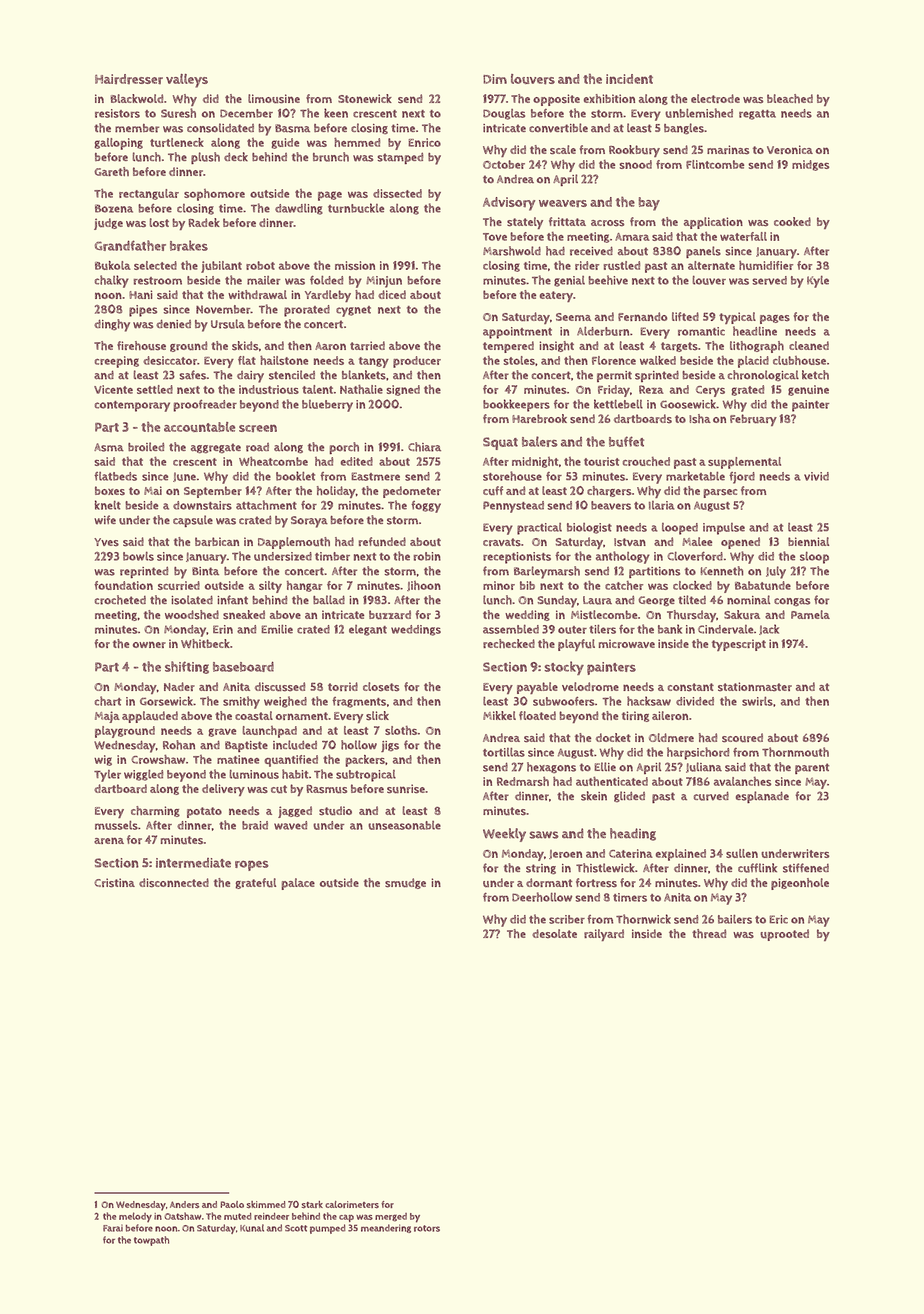 The height and width of the page is (1314, 924). What do you see at coordinates (629, 79) in the page?
I see `incident` at bounding box center [629, 79].
